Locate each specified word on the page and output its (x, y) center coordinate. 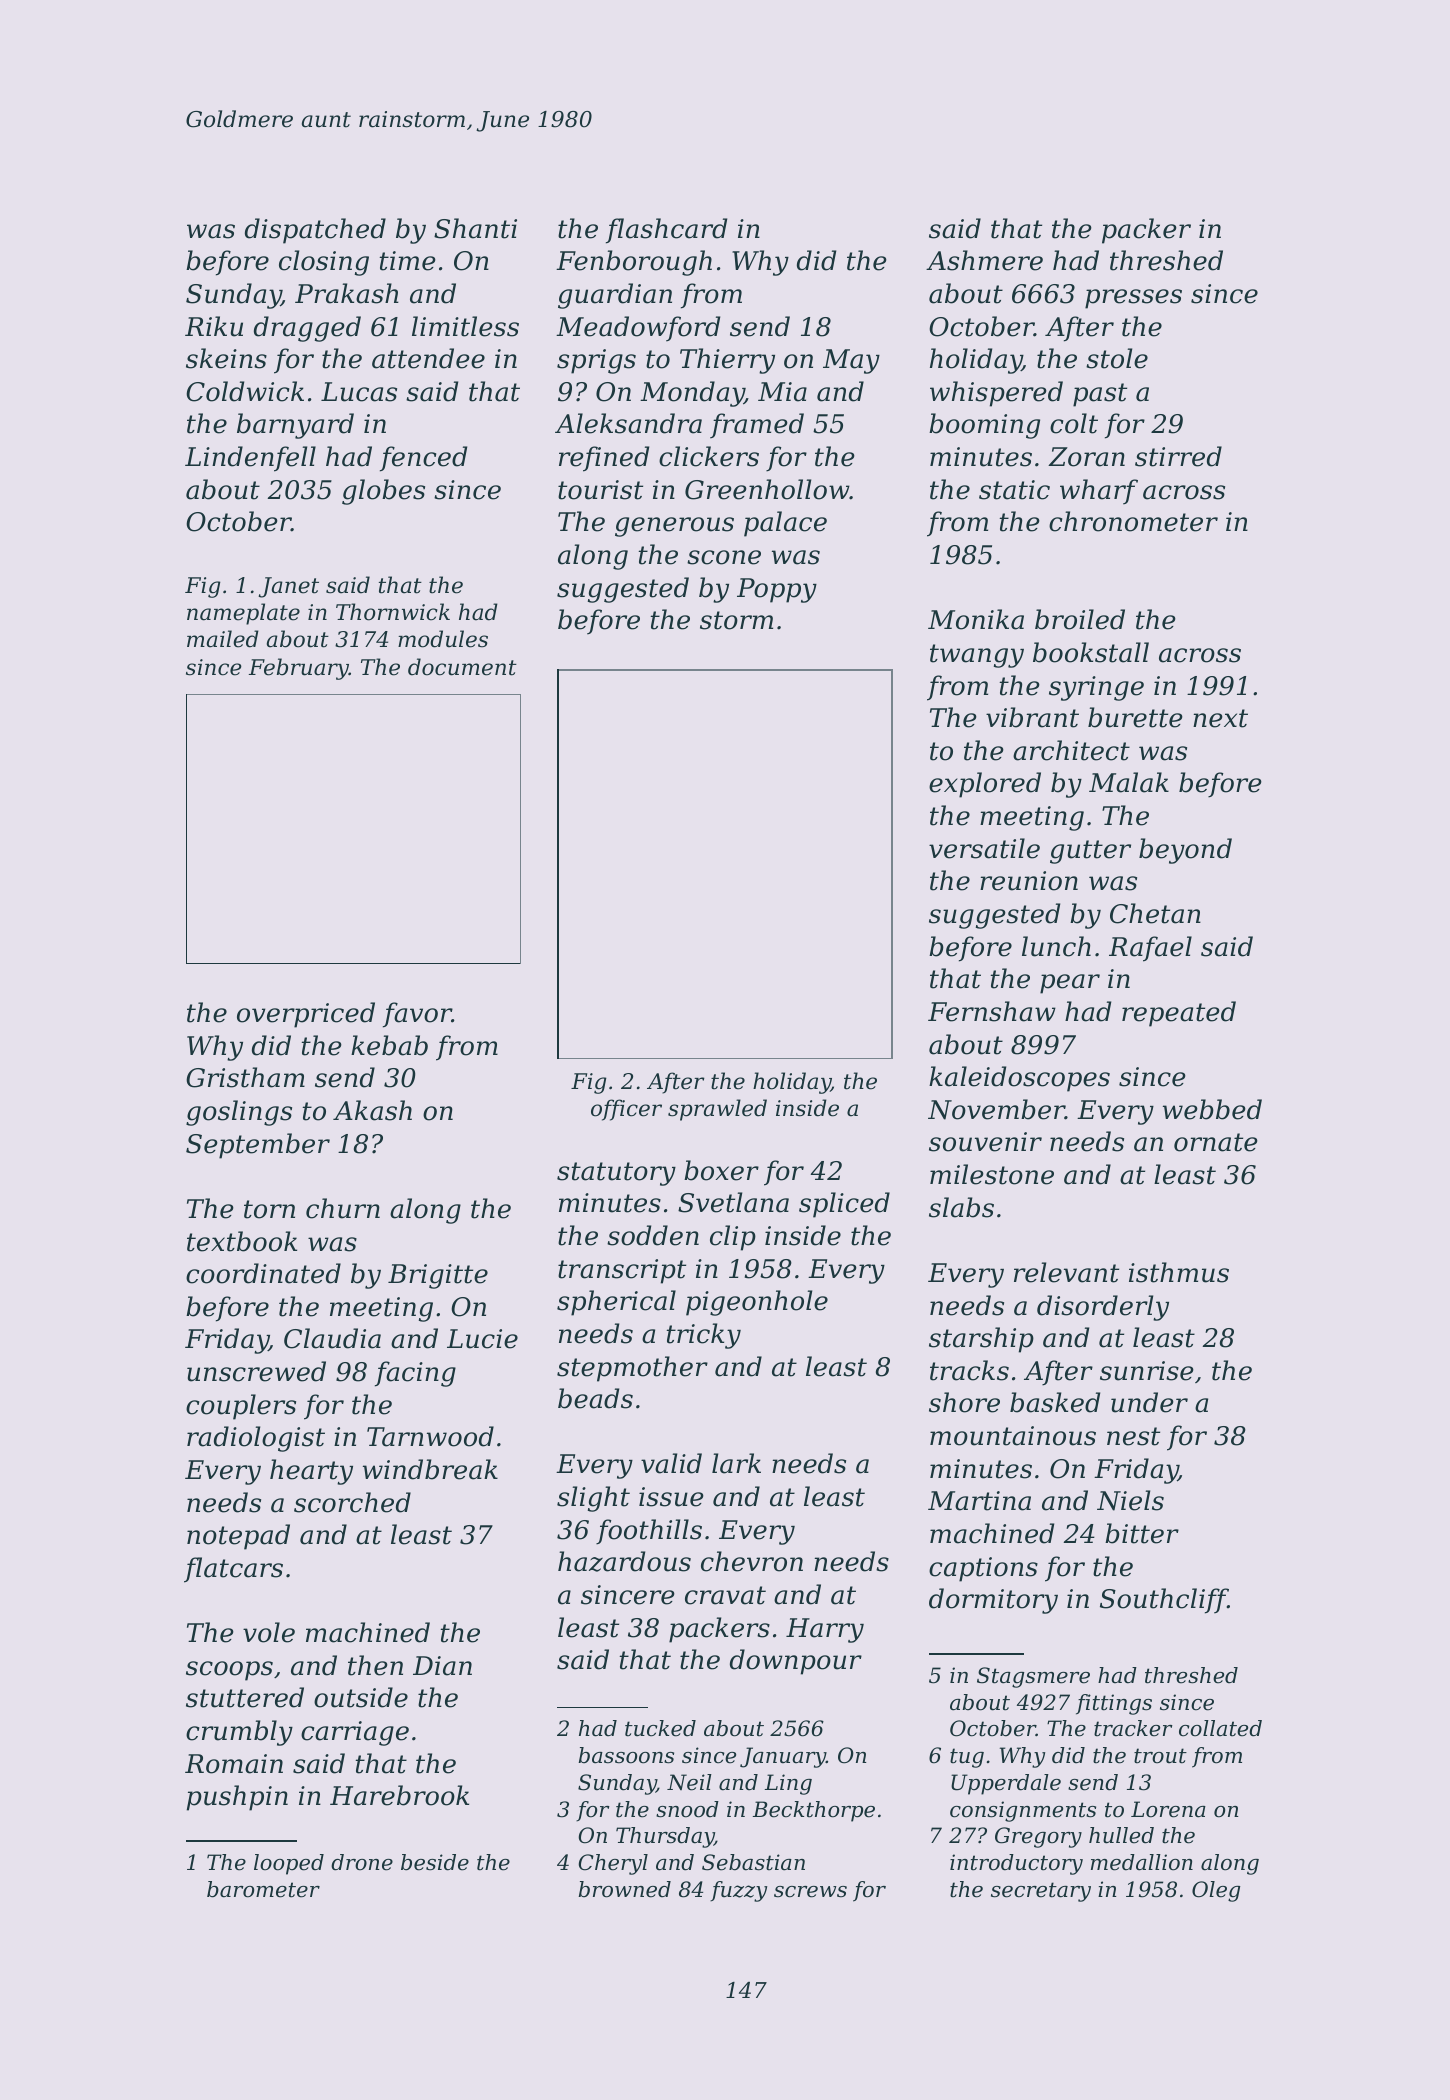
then (375, 1665)
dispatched (315, 231)
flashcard (666, 231)
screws (810, 1892)
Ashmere (984, 260)
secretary (1041, 1892)
